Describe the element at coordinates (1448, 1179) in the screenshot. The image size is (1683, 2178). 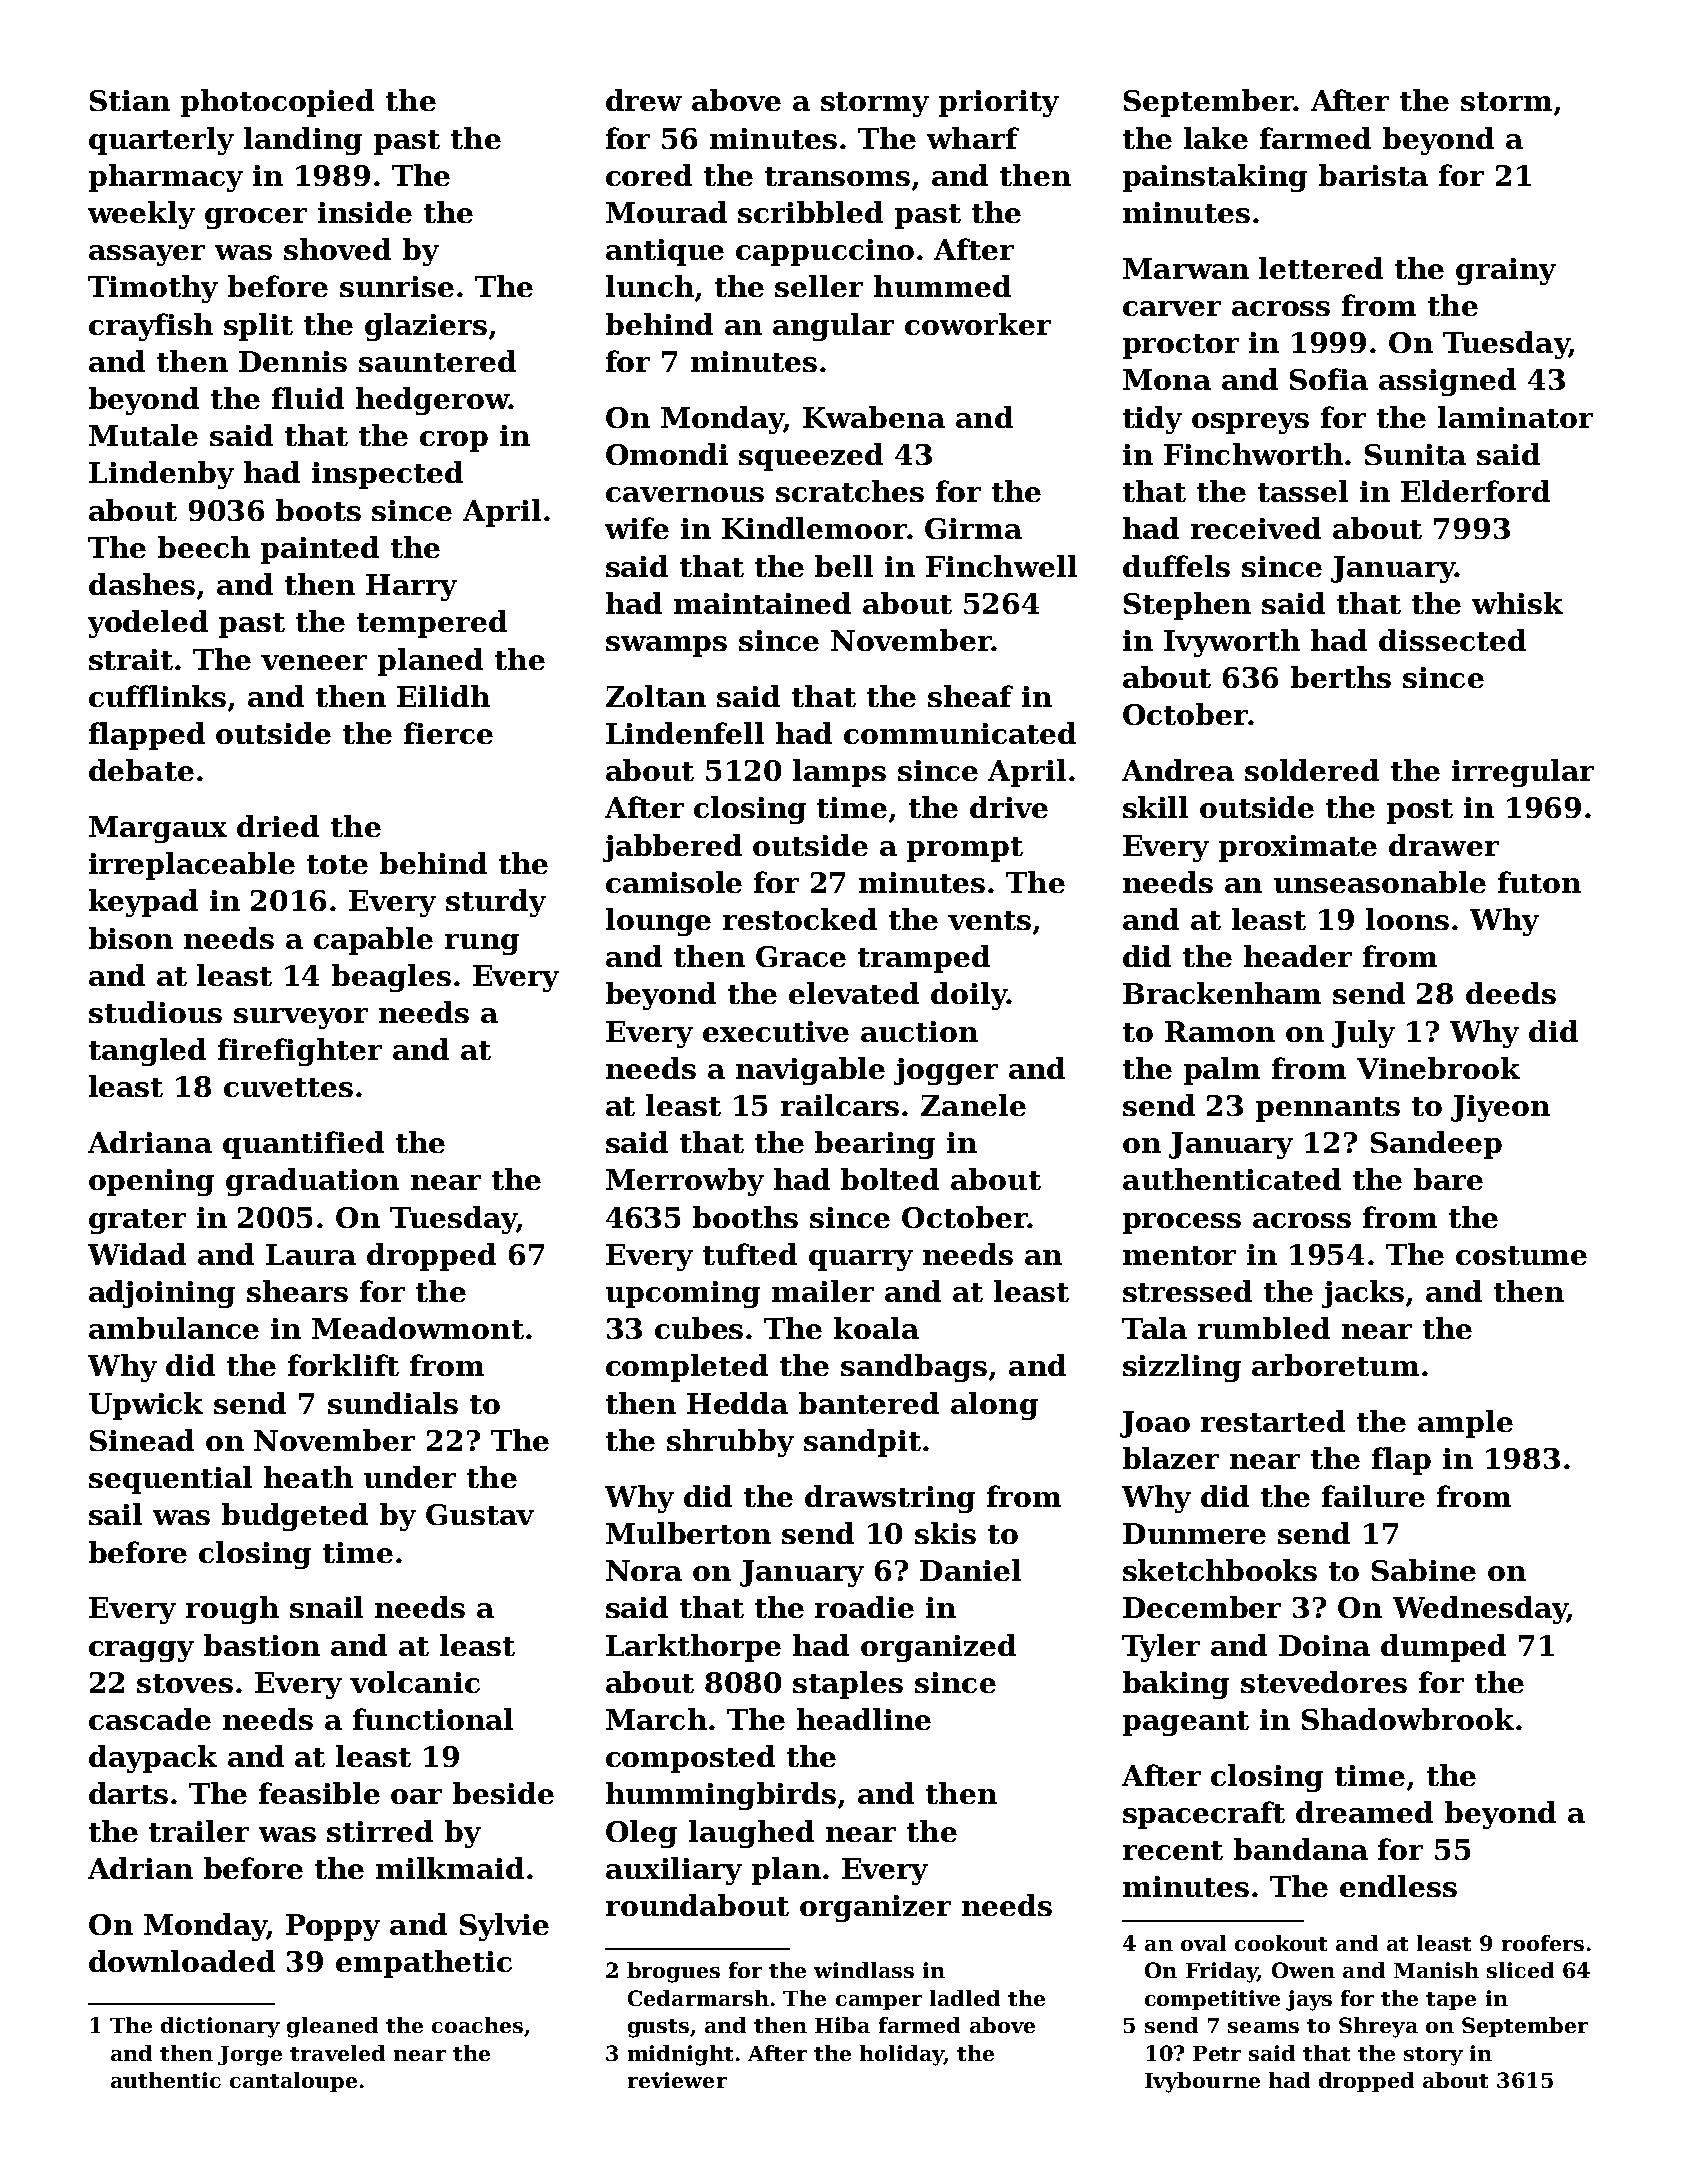
I see `bare` at that location.
